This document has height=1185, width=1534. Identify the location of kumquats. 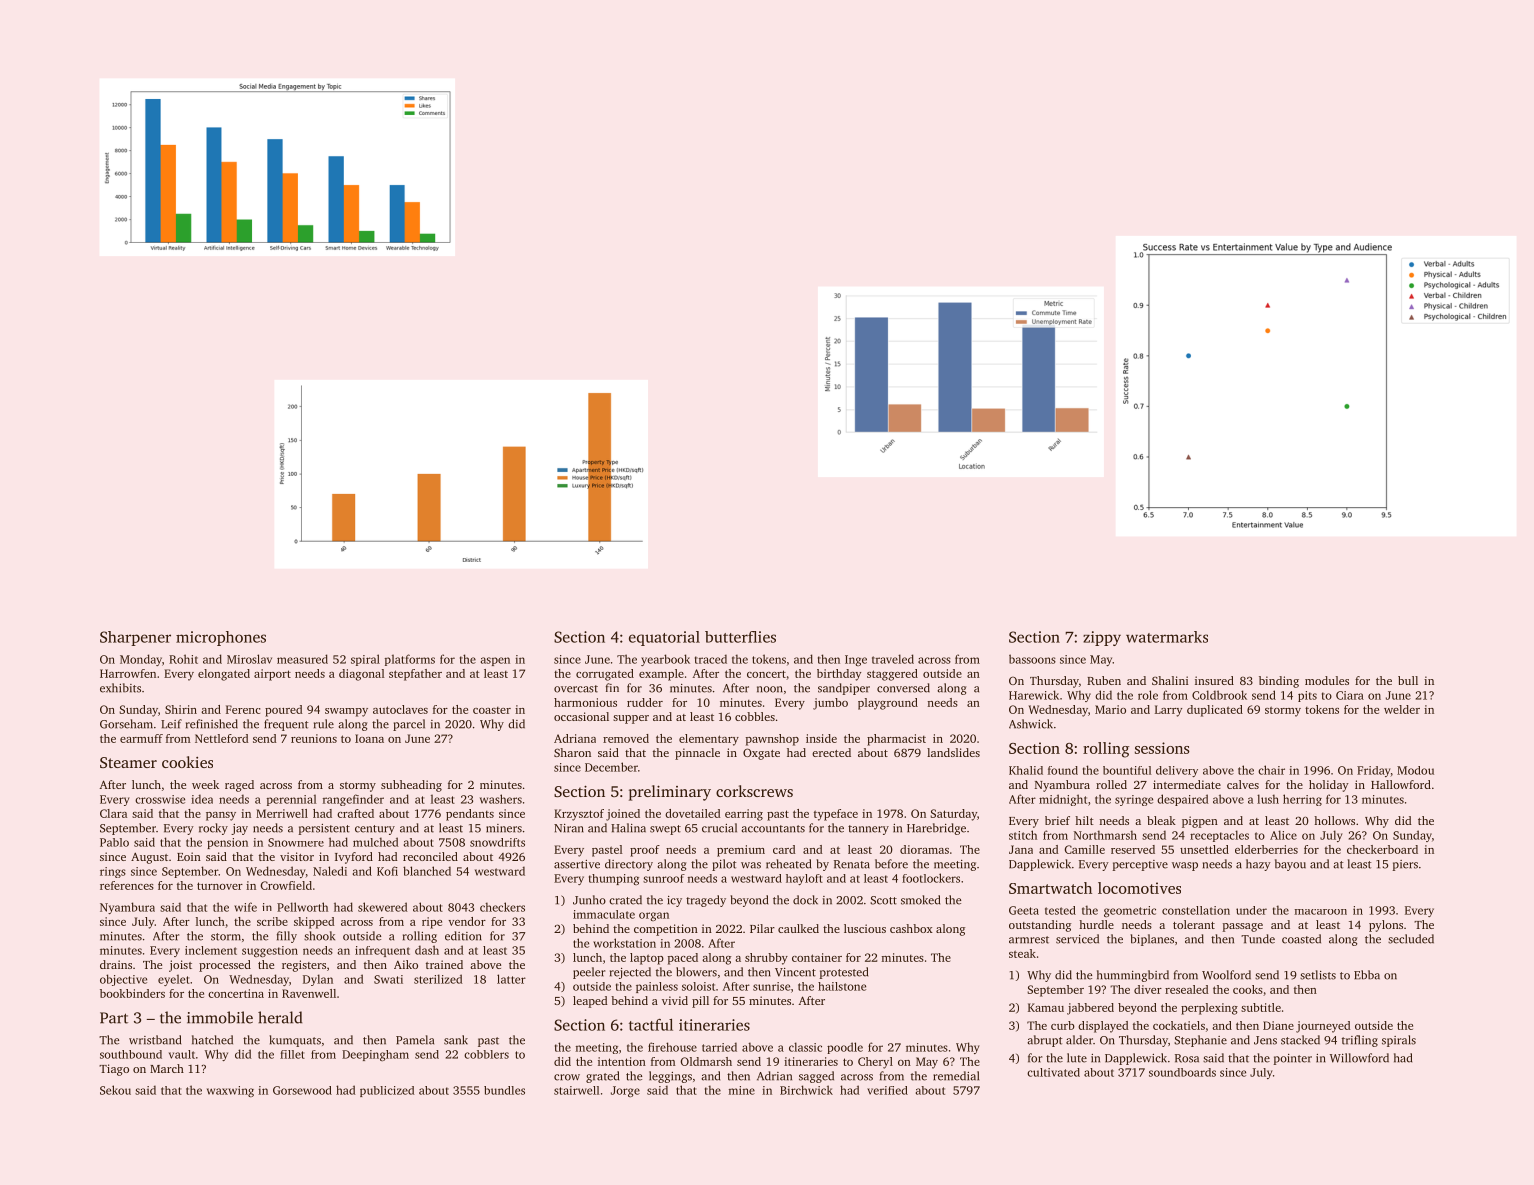
(295, 1041).
